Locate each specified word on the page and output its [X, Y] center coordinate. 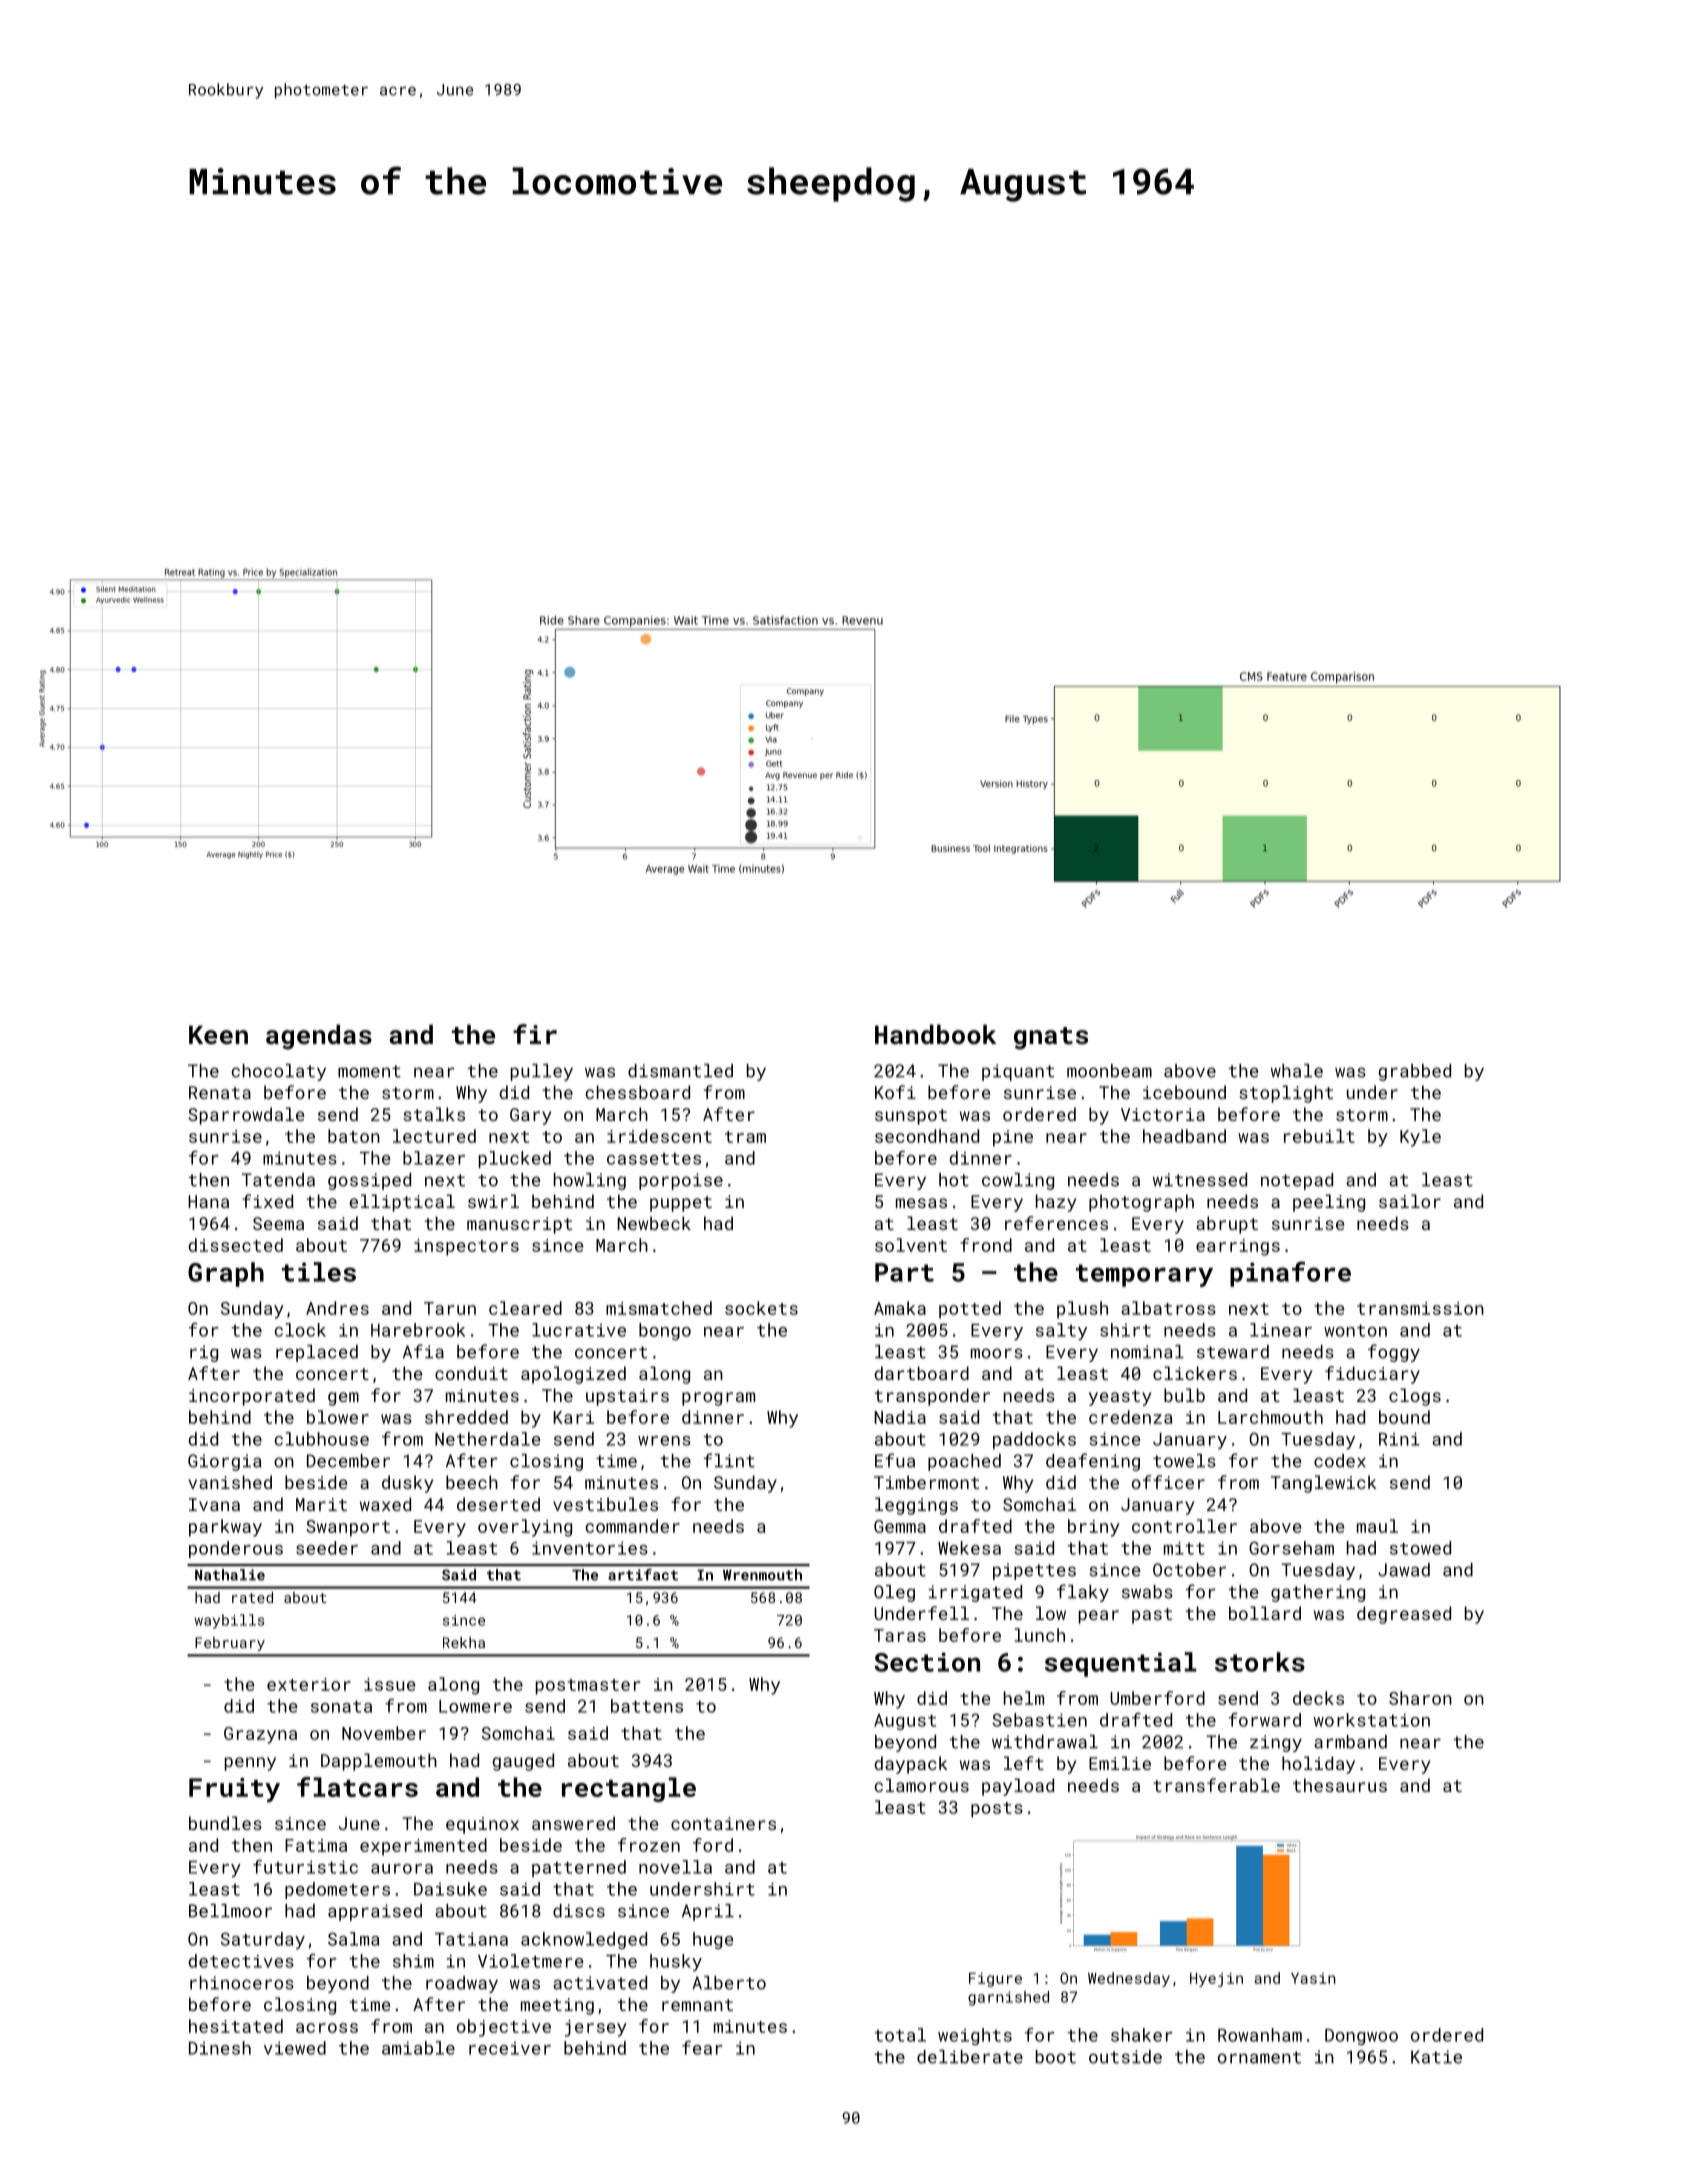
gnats [1051, 1038]
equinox [482, 1825]
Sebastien [1039, 1720]
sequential [1120, 1664]
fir [535, 1034]
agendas [319, 1037]
